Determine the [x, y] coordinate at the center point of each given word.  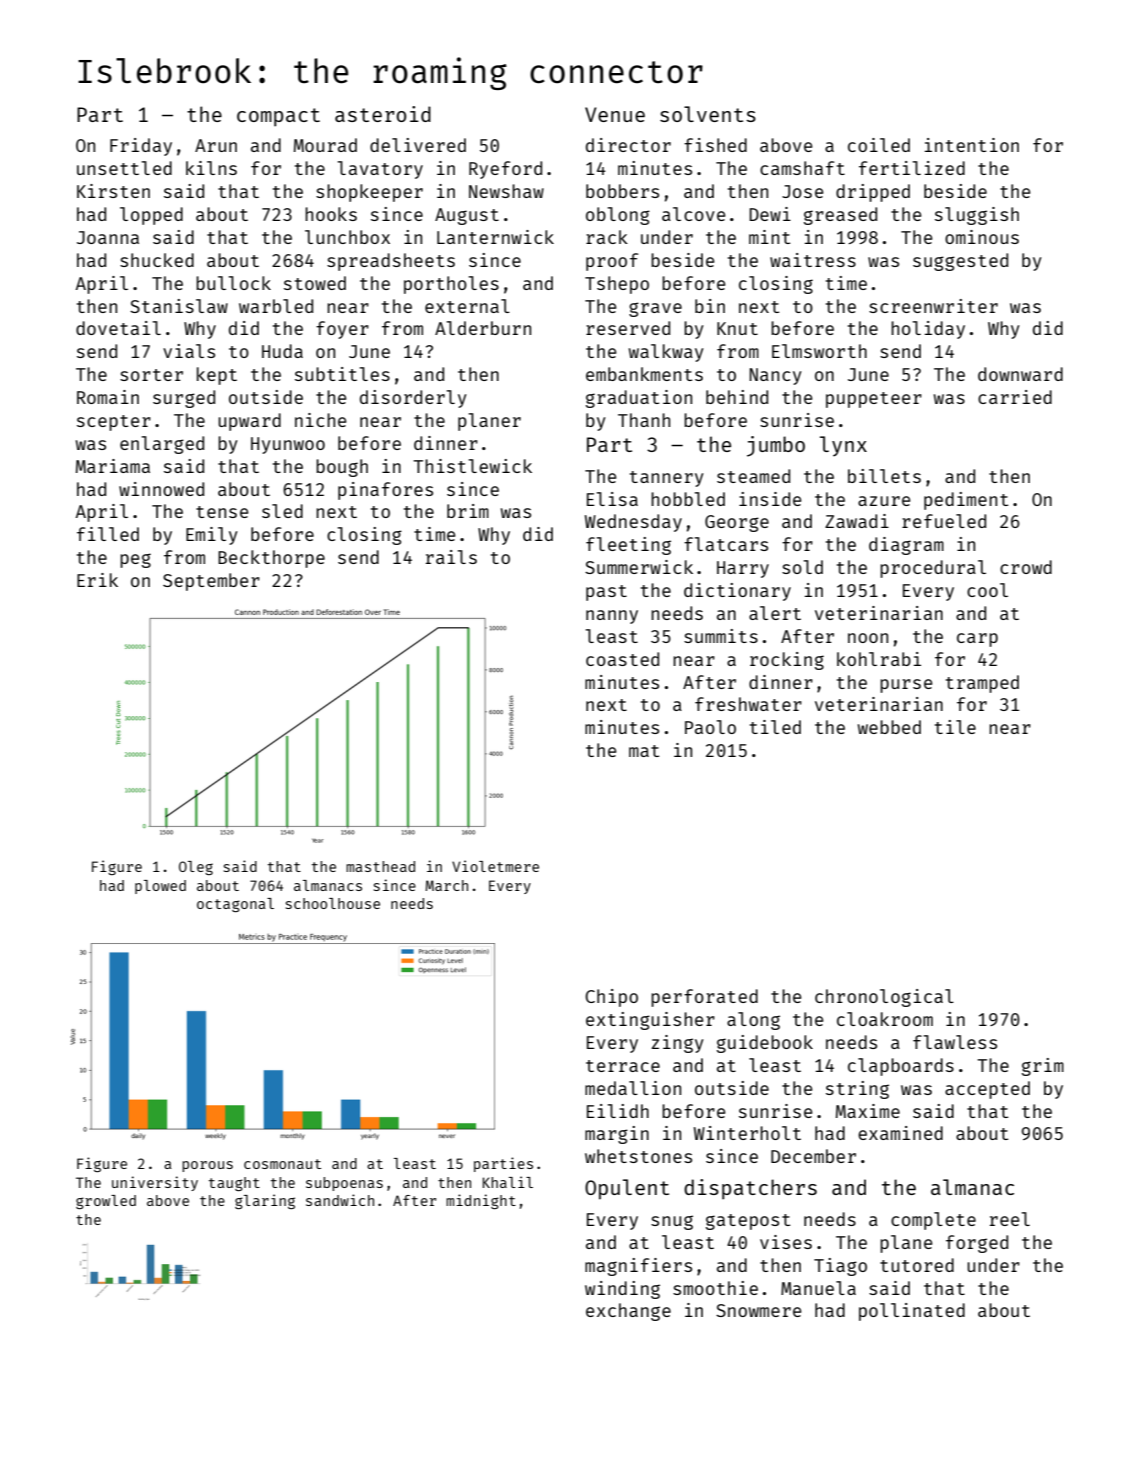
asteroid [383, 114]
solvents [708, 114]
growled [106, 1202]
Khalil [508, 1182]
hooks [331, 214]
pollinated [912, 1312]
